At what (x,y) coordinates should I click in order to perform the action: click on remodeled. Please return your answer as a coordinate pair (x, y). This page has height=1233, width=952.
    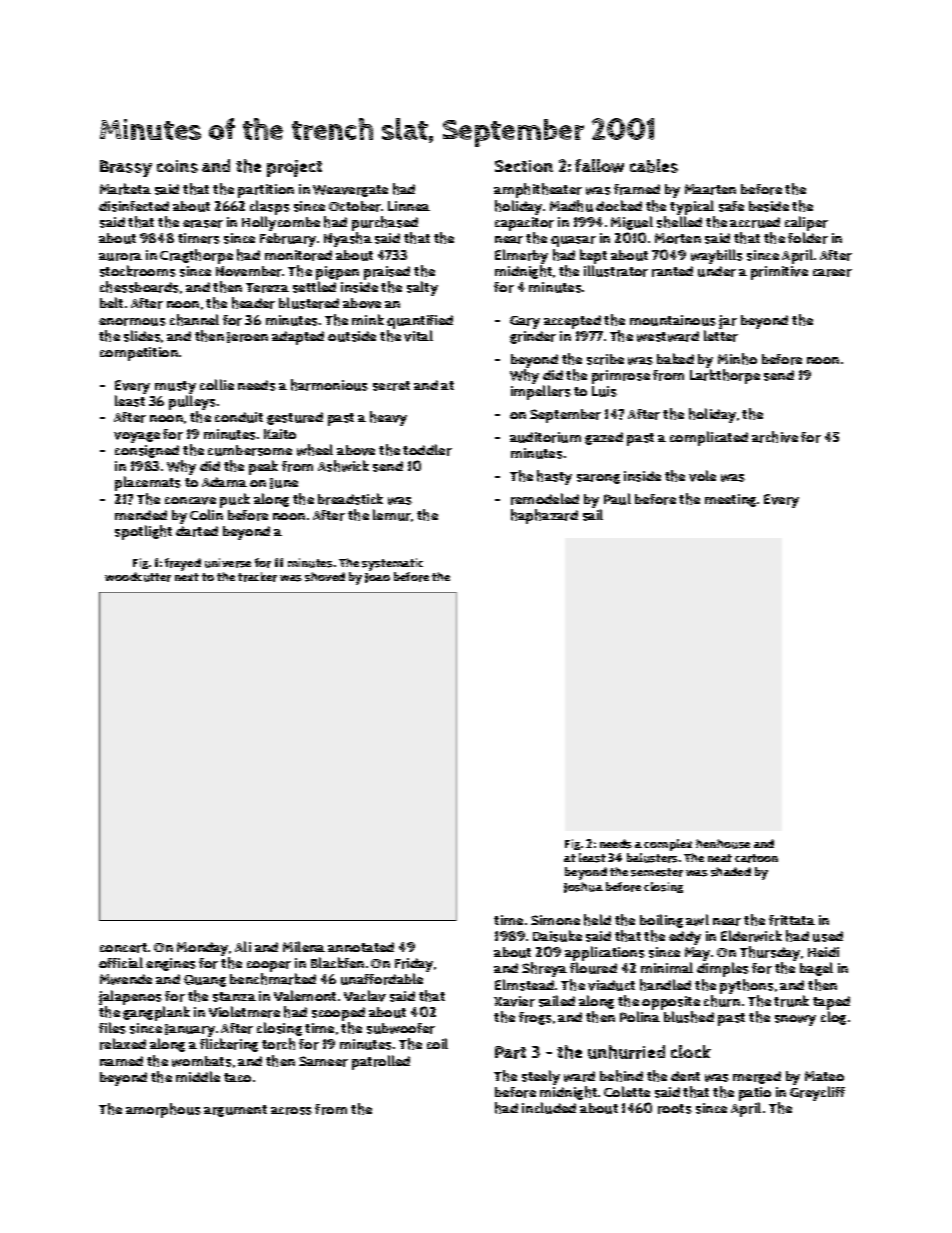
    Looking at the image, I should click on (545, 499).
